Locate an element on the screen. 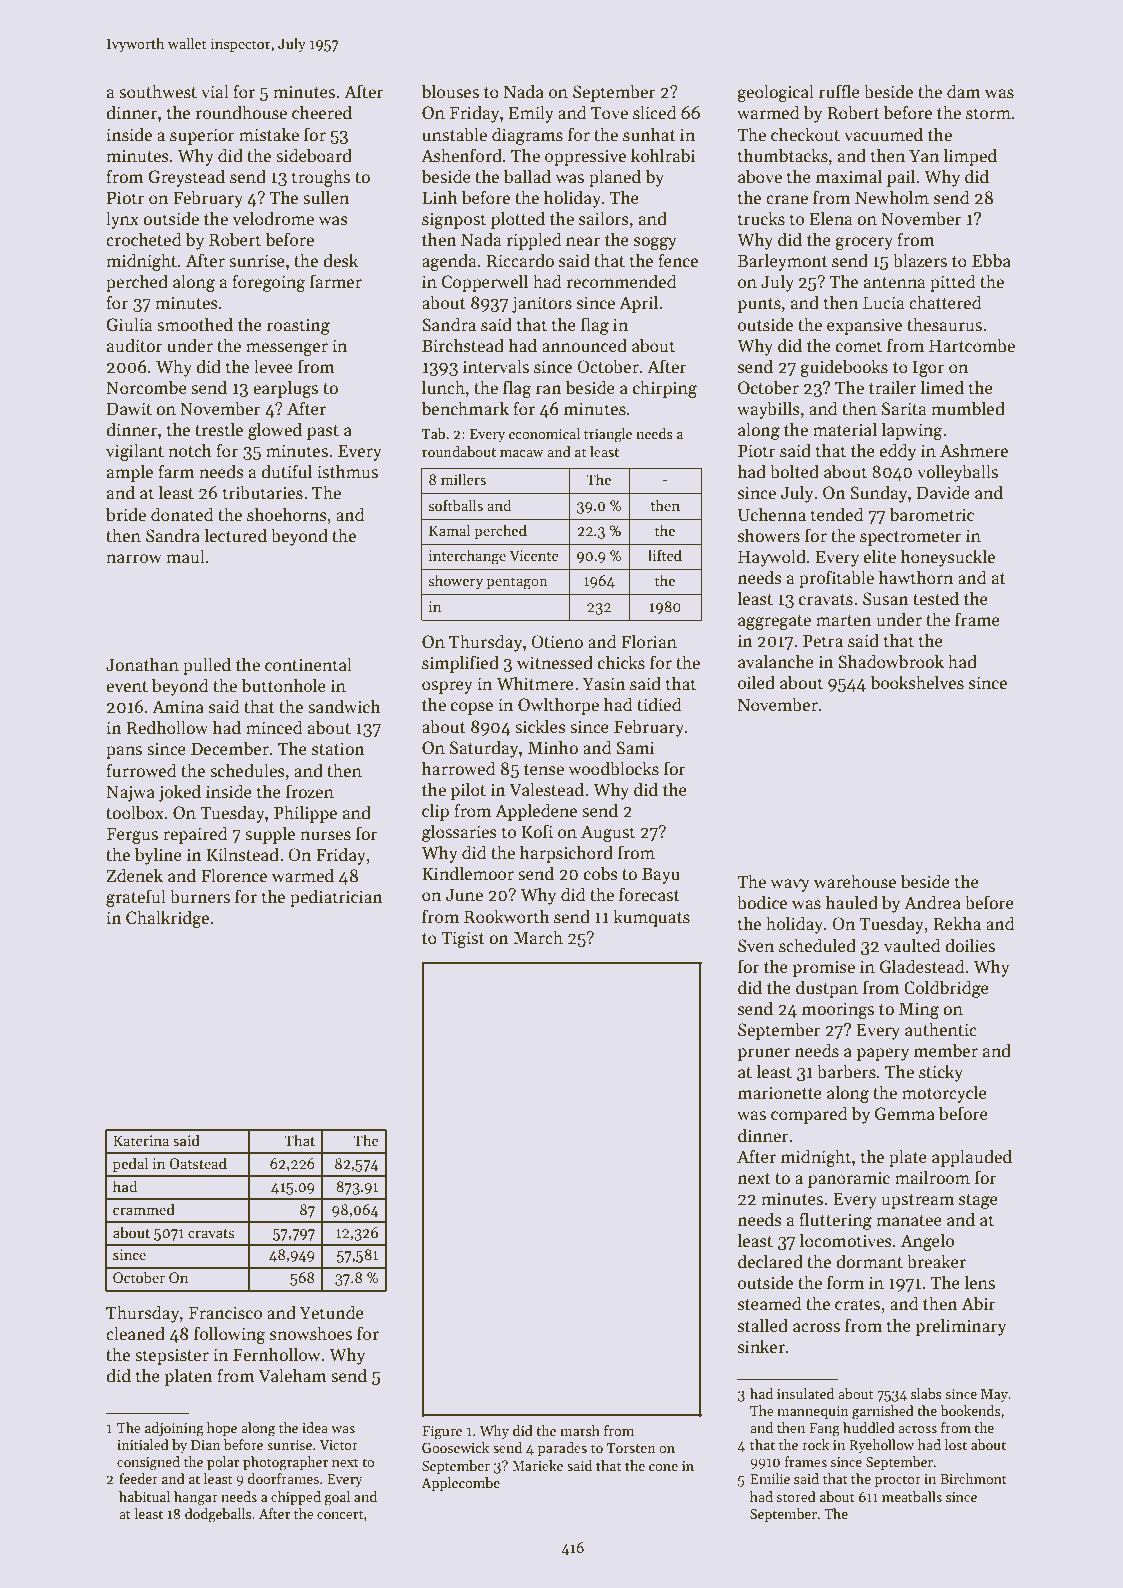 This screenshot has height=1588, width=1123. Figure is located at coordinates (442, 1433).
